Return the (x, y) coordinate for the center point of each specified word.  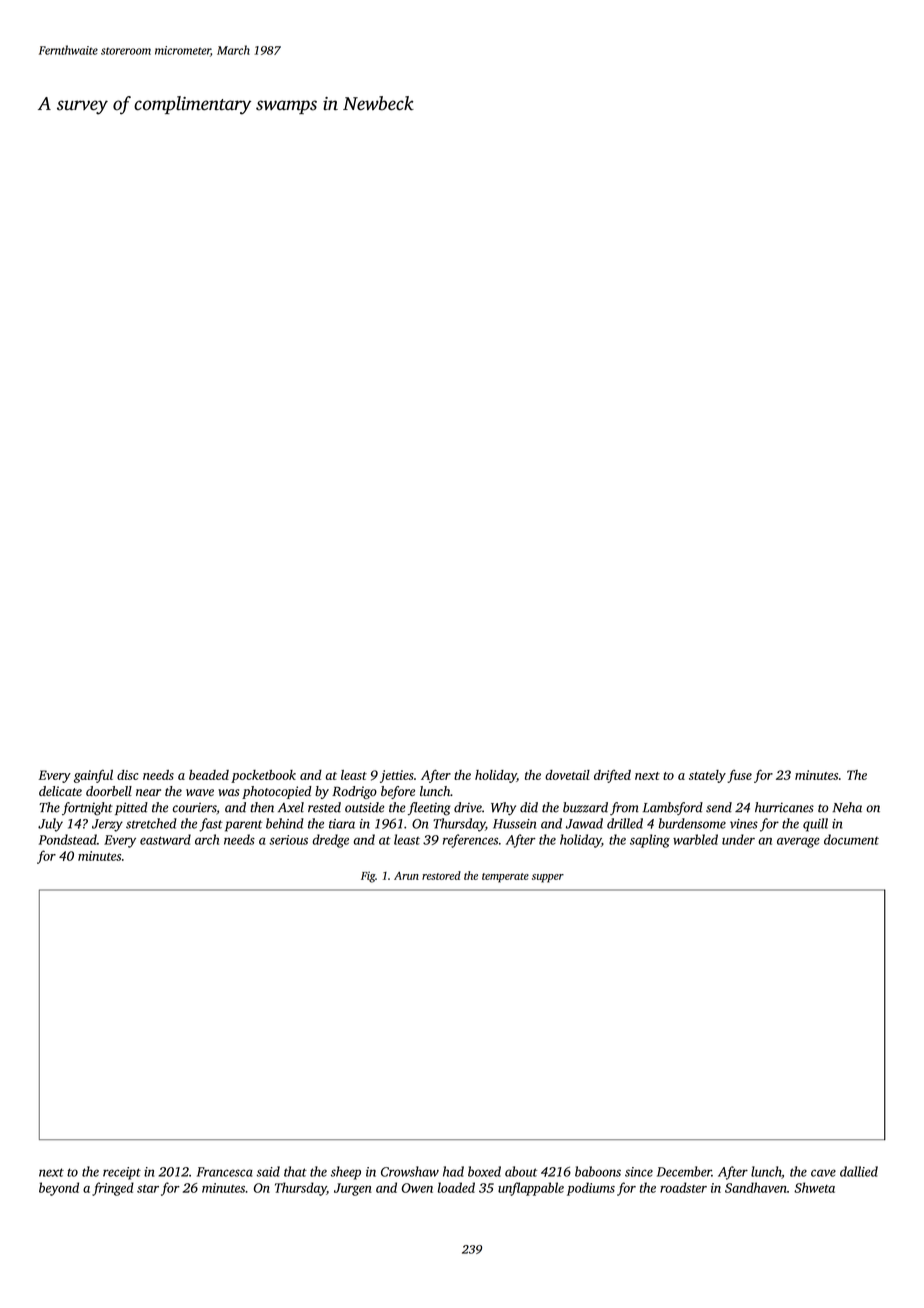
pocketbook (263, 776)
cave (823, 1173)
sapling (650, 841)
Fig (368, 877)
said (268, 1171)
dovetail (567, 775)
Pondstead (68, 839)
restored (441, 875)
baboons (598, 1171)
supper (548, 878)
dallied (859, 1171)
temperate (505, 878)
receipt (122, 1173)
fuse (739, 776)
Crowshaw (410, 1171)
